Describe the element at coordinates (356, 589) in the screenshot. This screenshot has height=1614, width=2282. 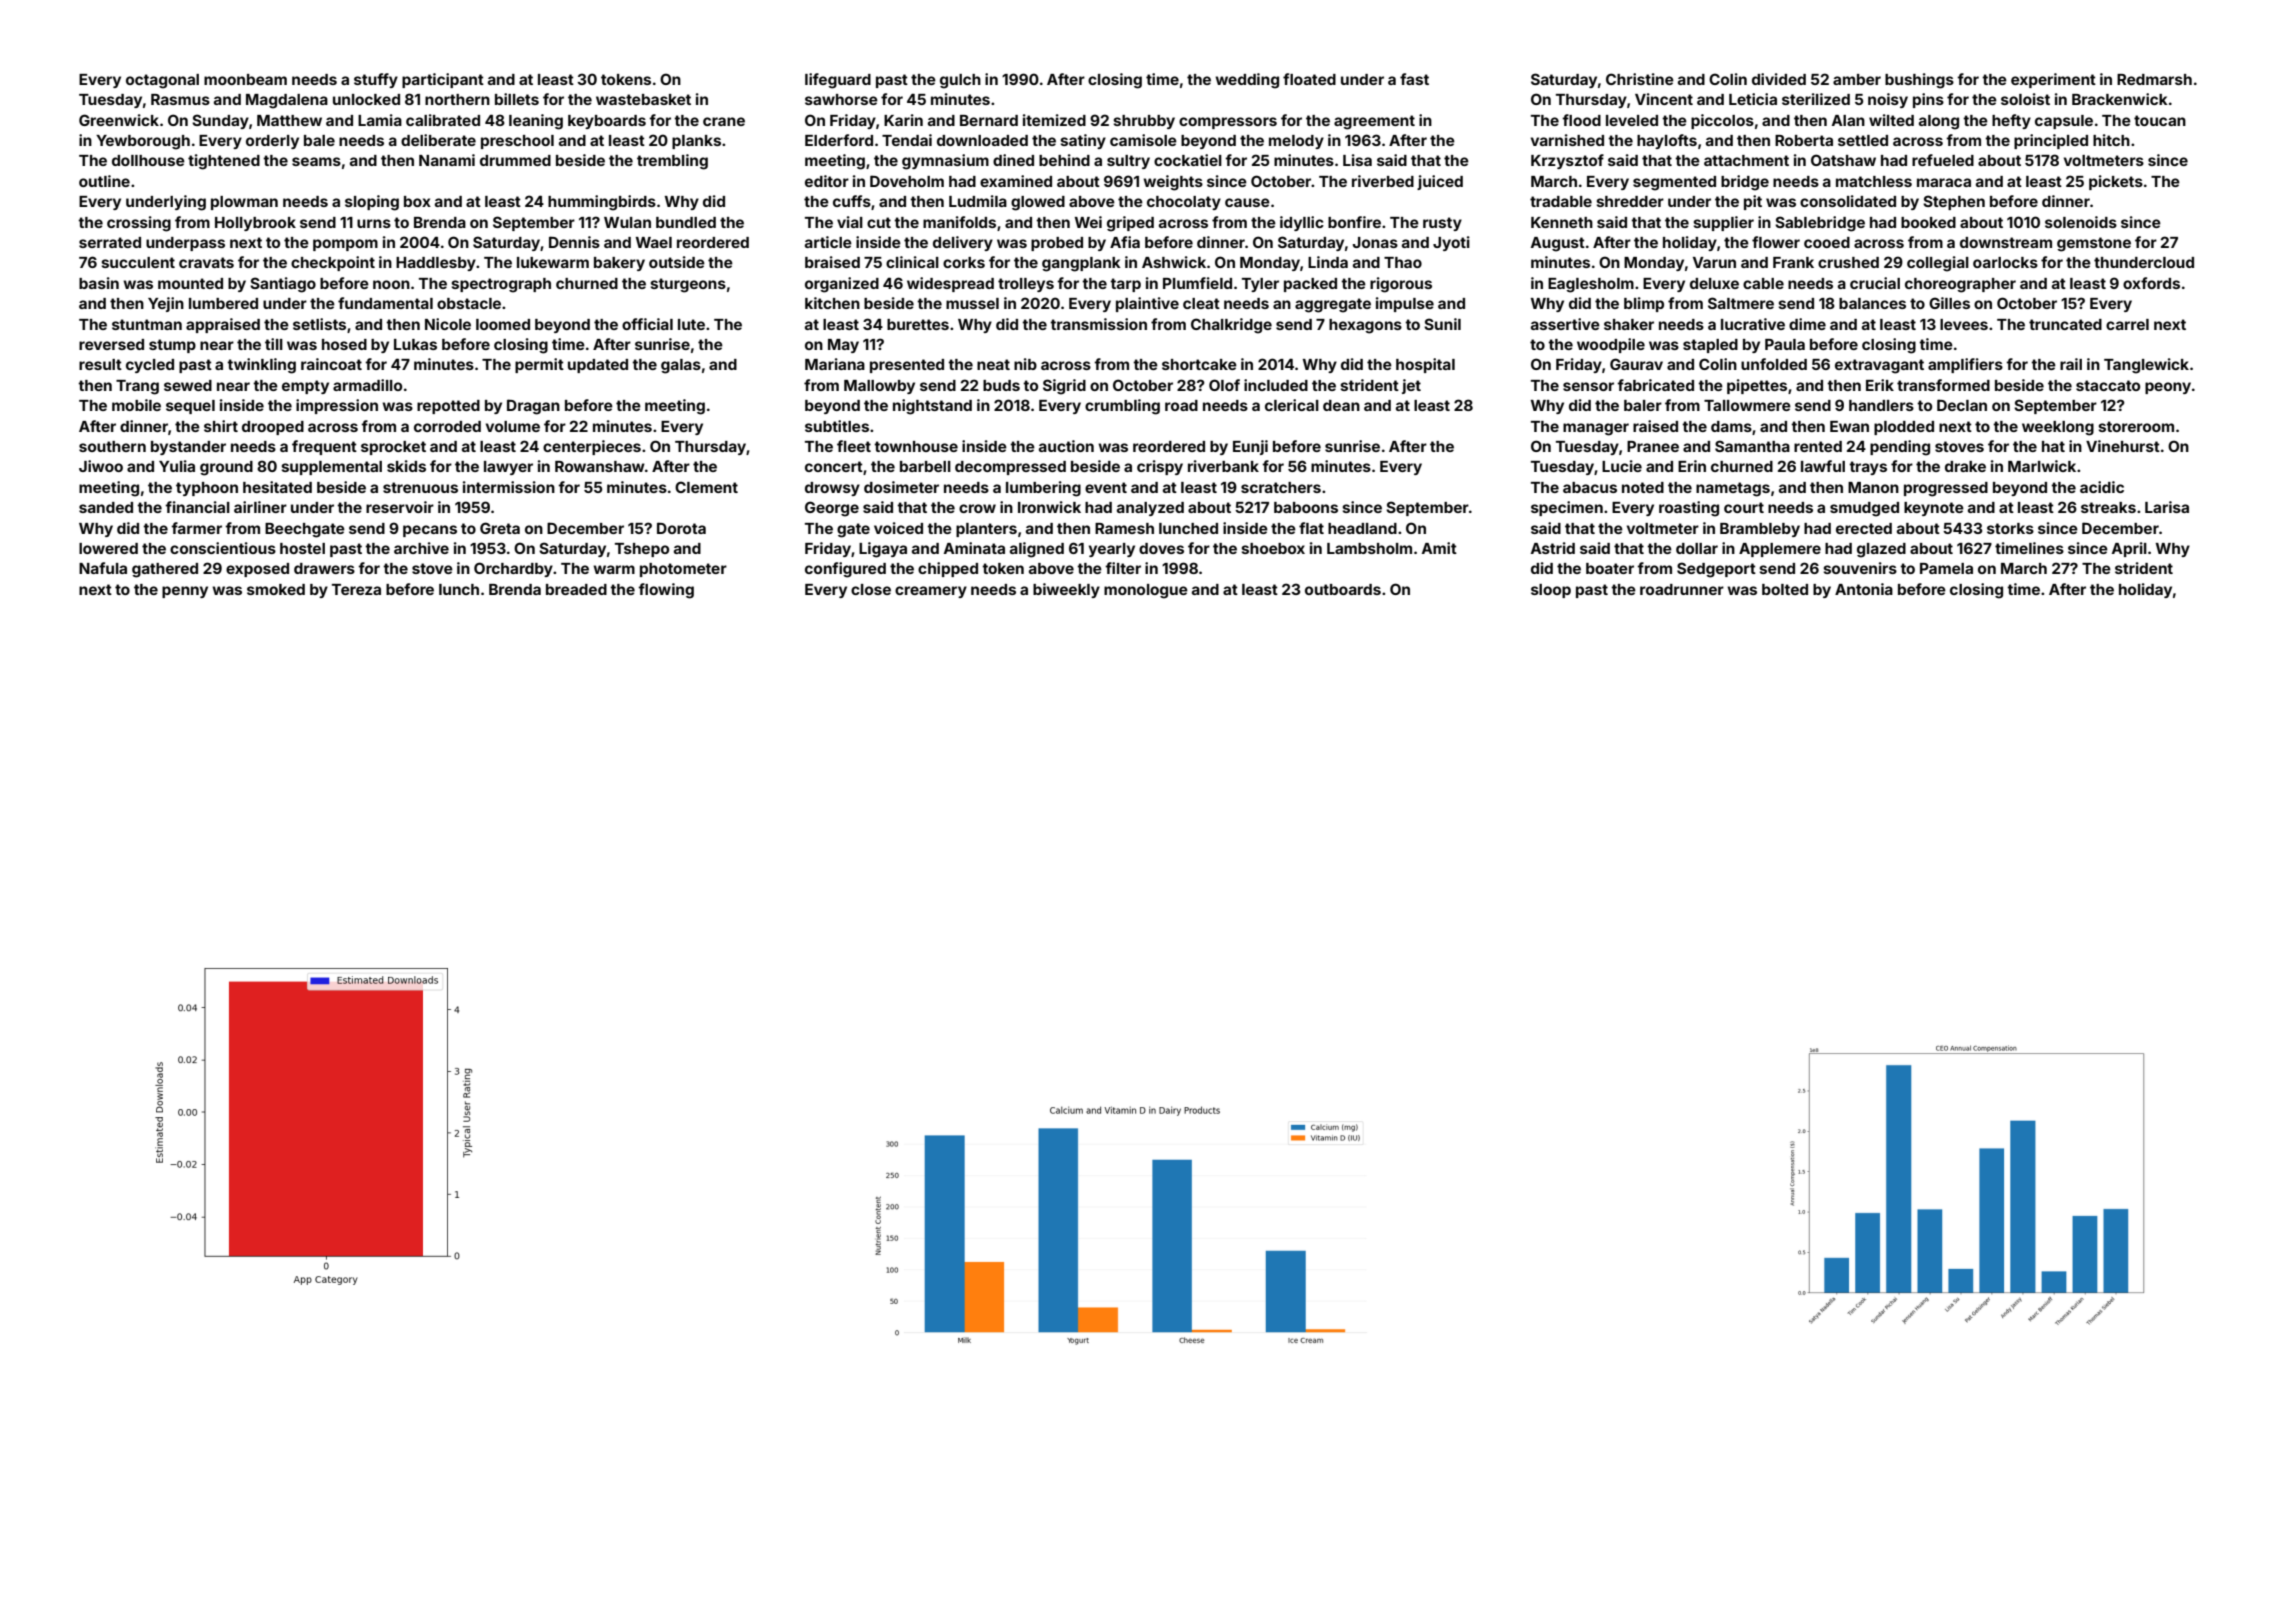
I see `Tereza` at that location.
